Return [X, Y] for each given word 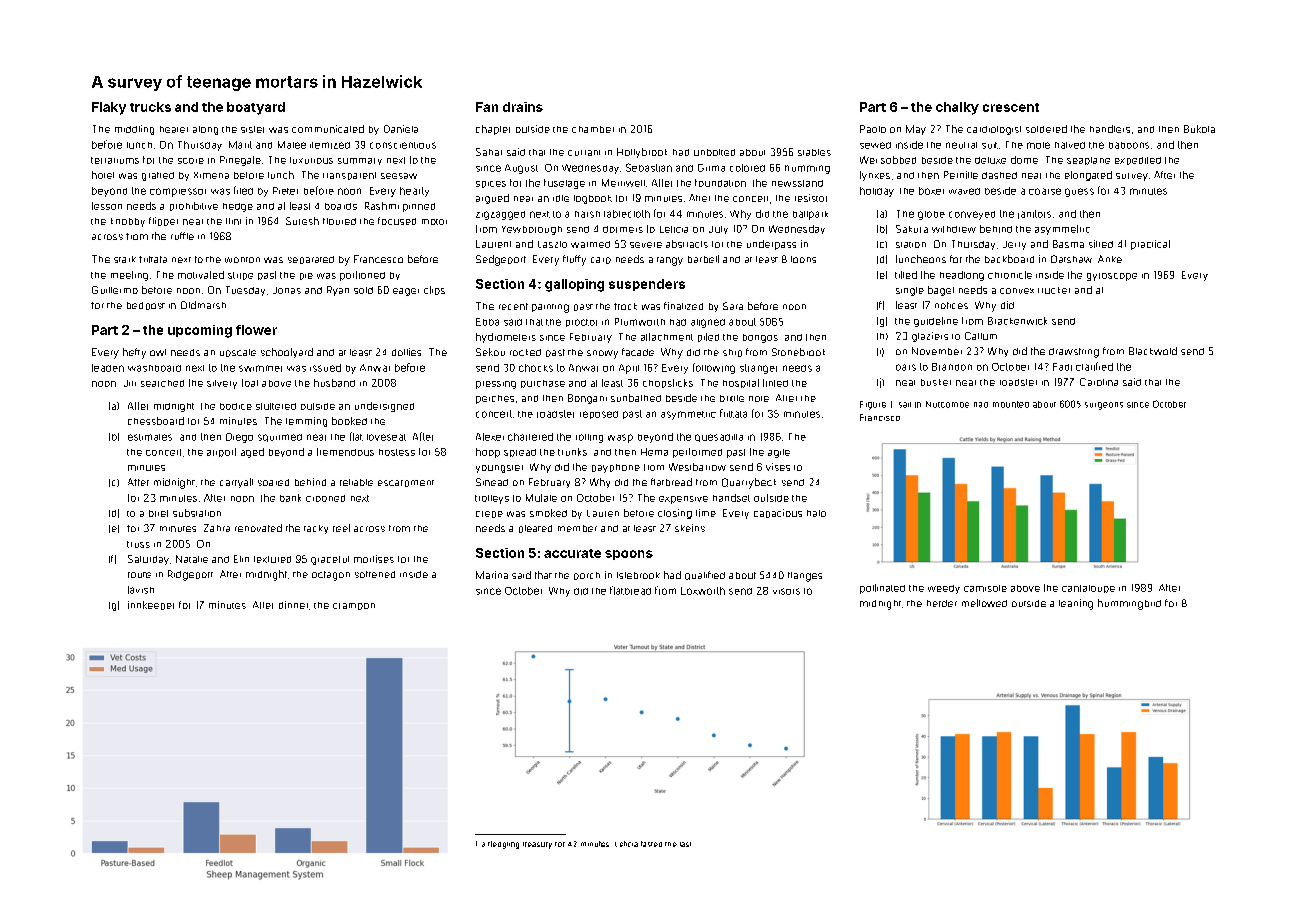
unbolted [714, 152]
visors [786, 591]
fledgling [503, 845]
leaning [1076, 604]
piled [708, 337]
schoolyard [287, 353]
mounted [1011, 404]
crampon [354, 606]
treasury [537, 845]
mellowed [984, 603]
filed [243, 190]
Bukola [1199, 129]
